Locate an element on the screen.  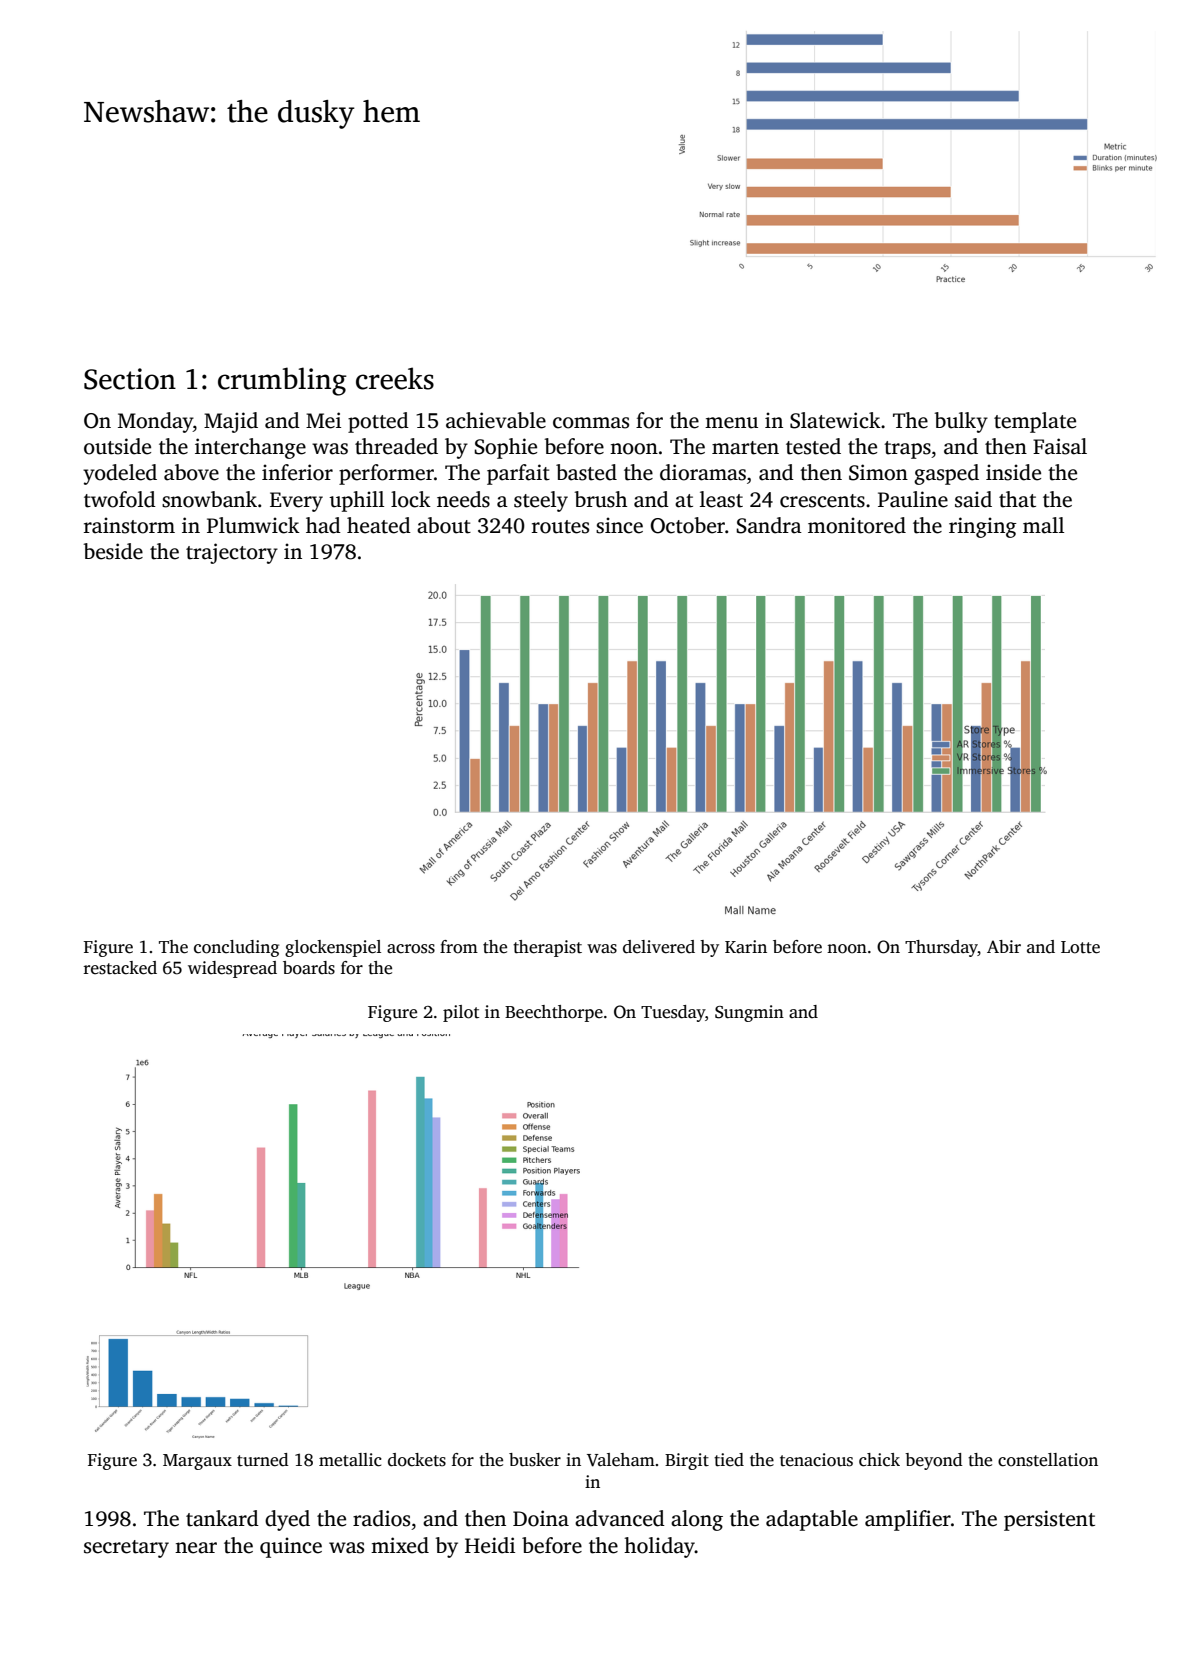
Heidi is located at coordinates (490, 1545).
